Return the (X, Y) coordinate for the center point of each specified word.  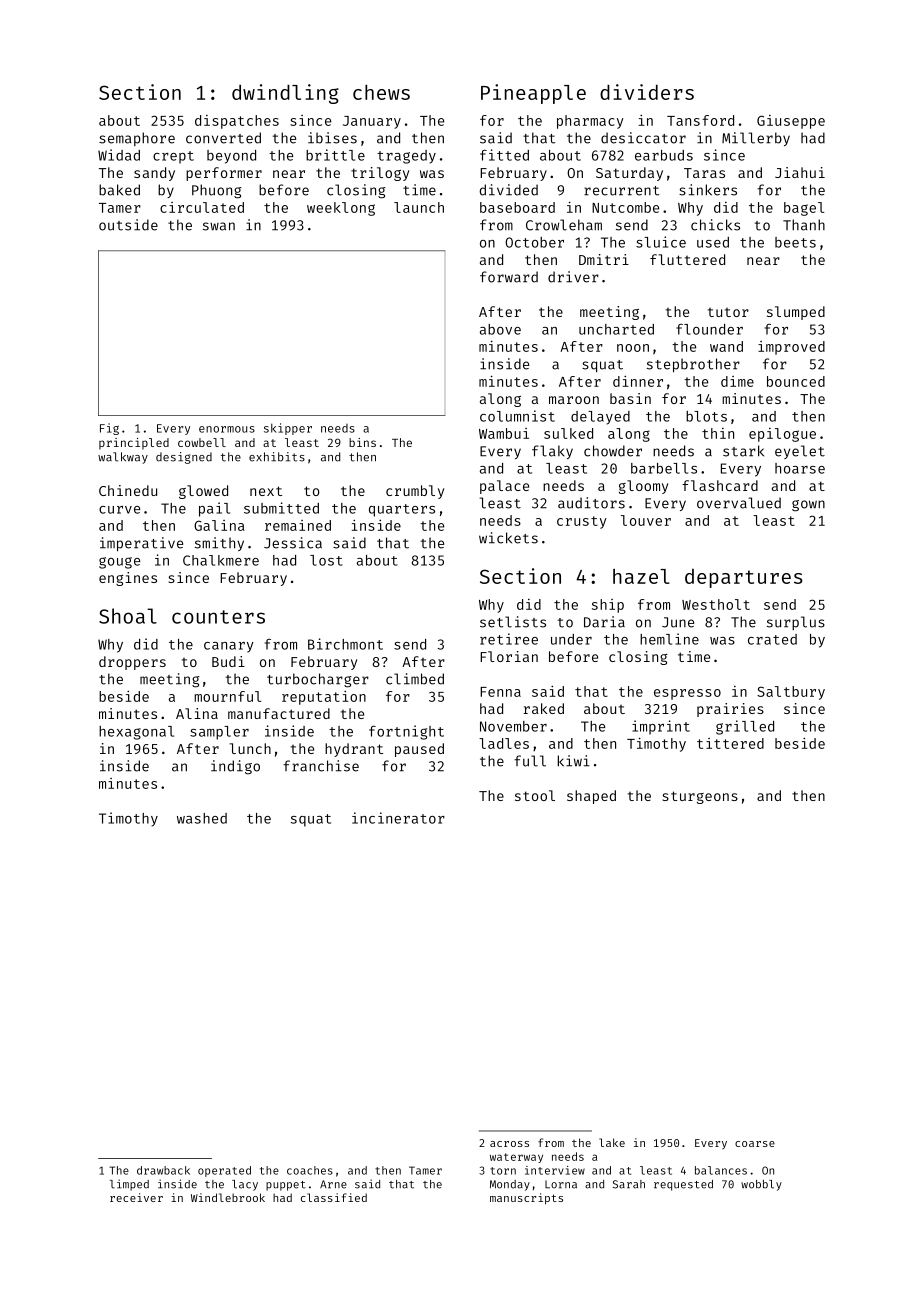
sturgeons (700, 797)
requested (683, 1185)
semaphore (137, 139)
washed (202, 818)
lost (326, 560)
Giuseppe (791, 122)
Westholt (716, 604)
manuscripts (526, 1199)
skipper (288, 429)
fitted (504, 155)
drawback (163, 1170)
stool (535, 795)
